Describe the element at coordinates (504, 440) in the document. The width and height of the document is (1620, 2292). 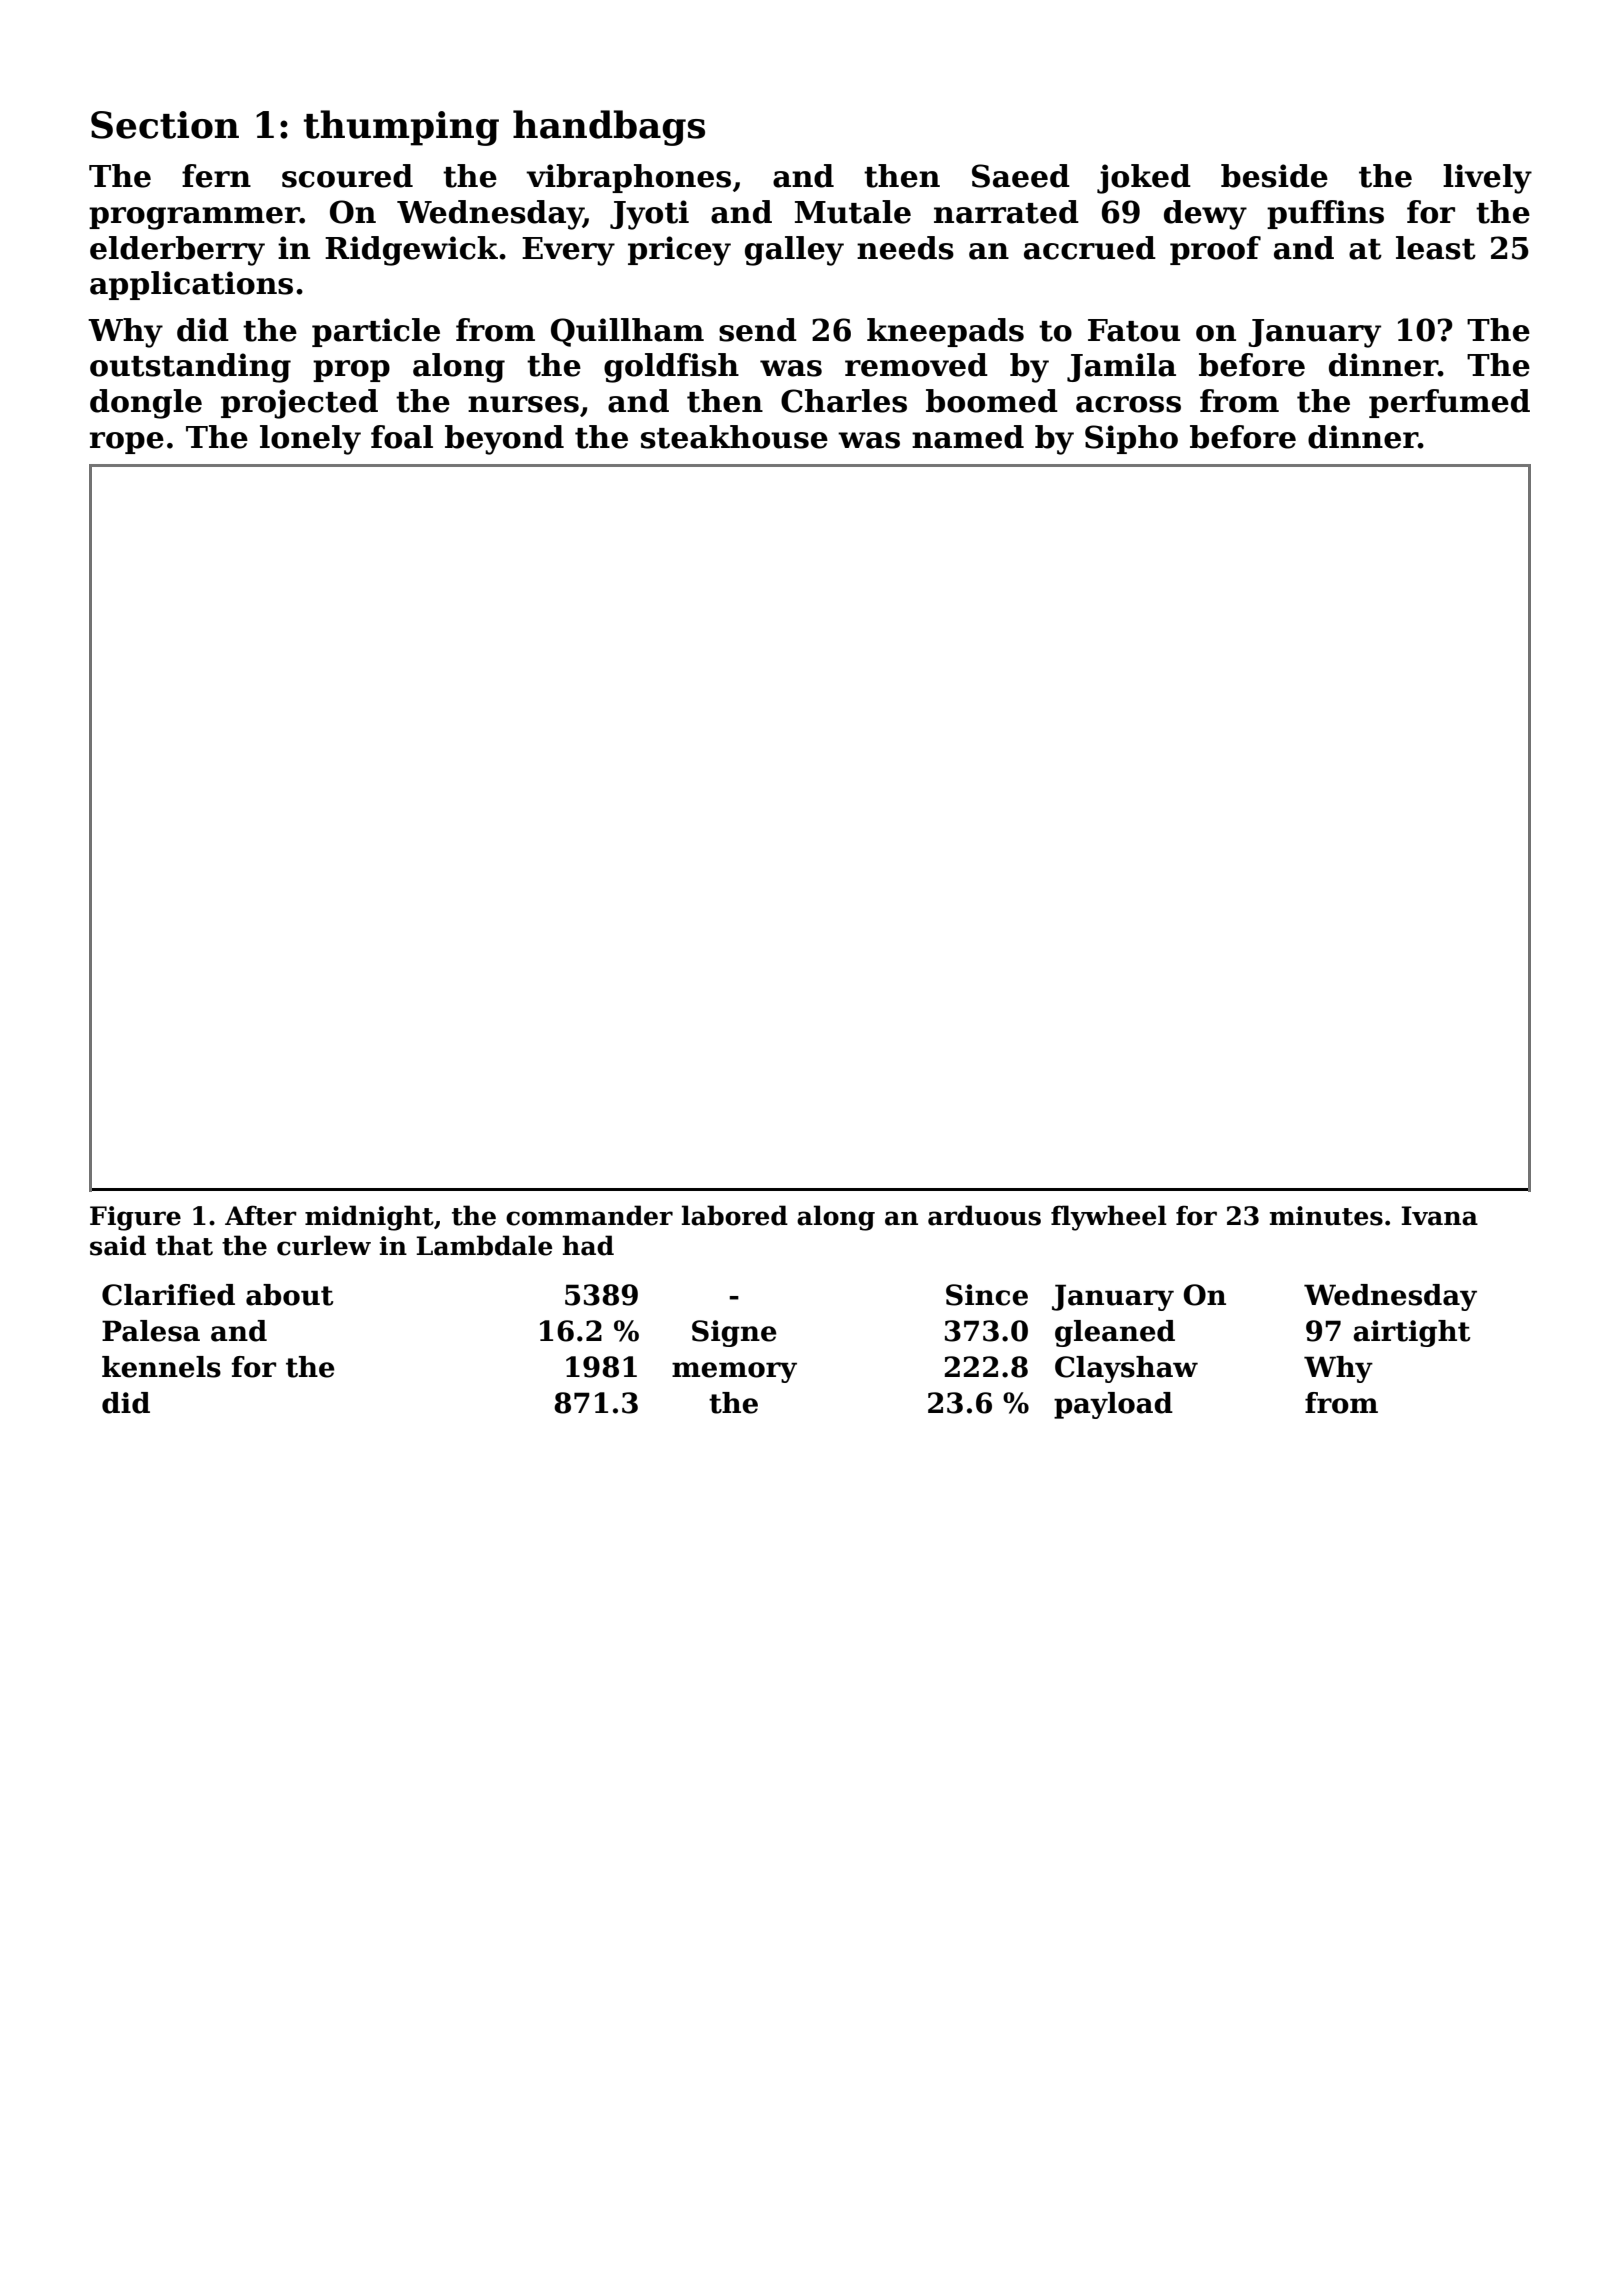
I see `beyond` at that location.
